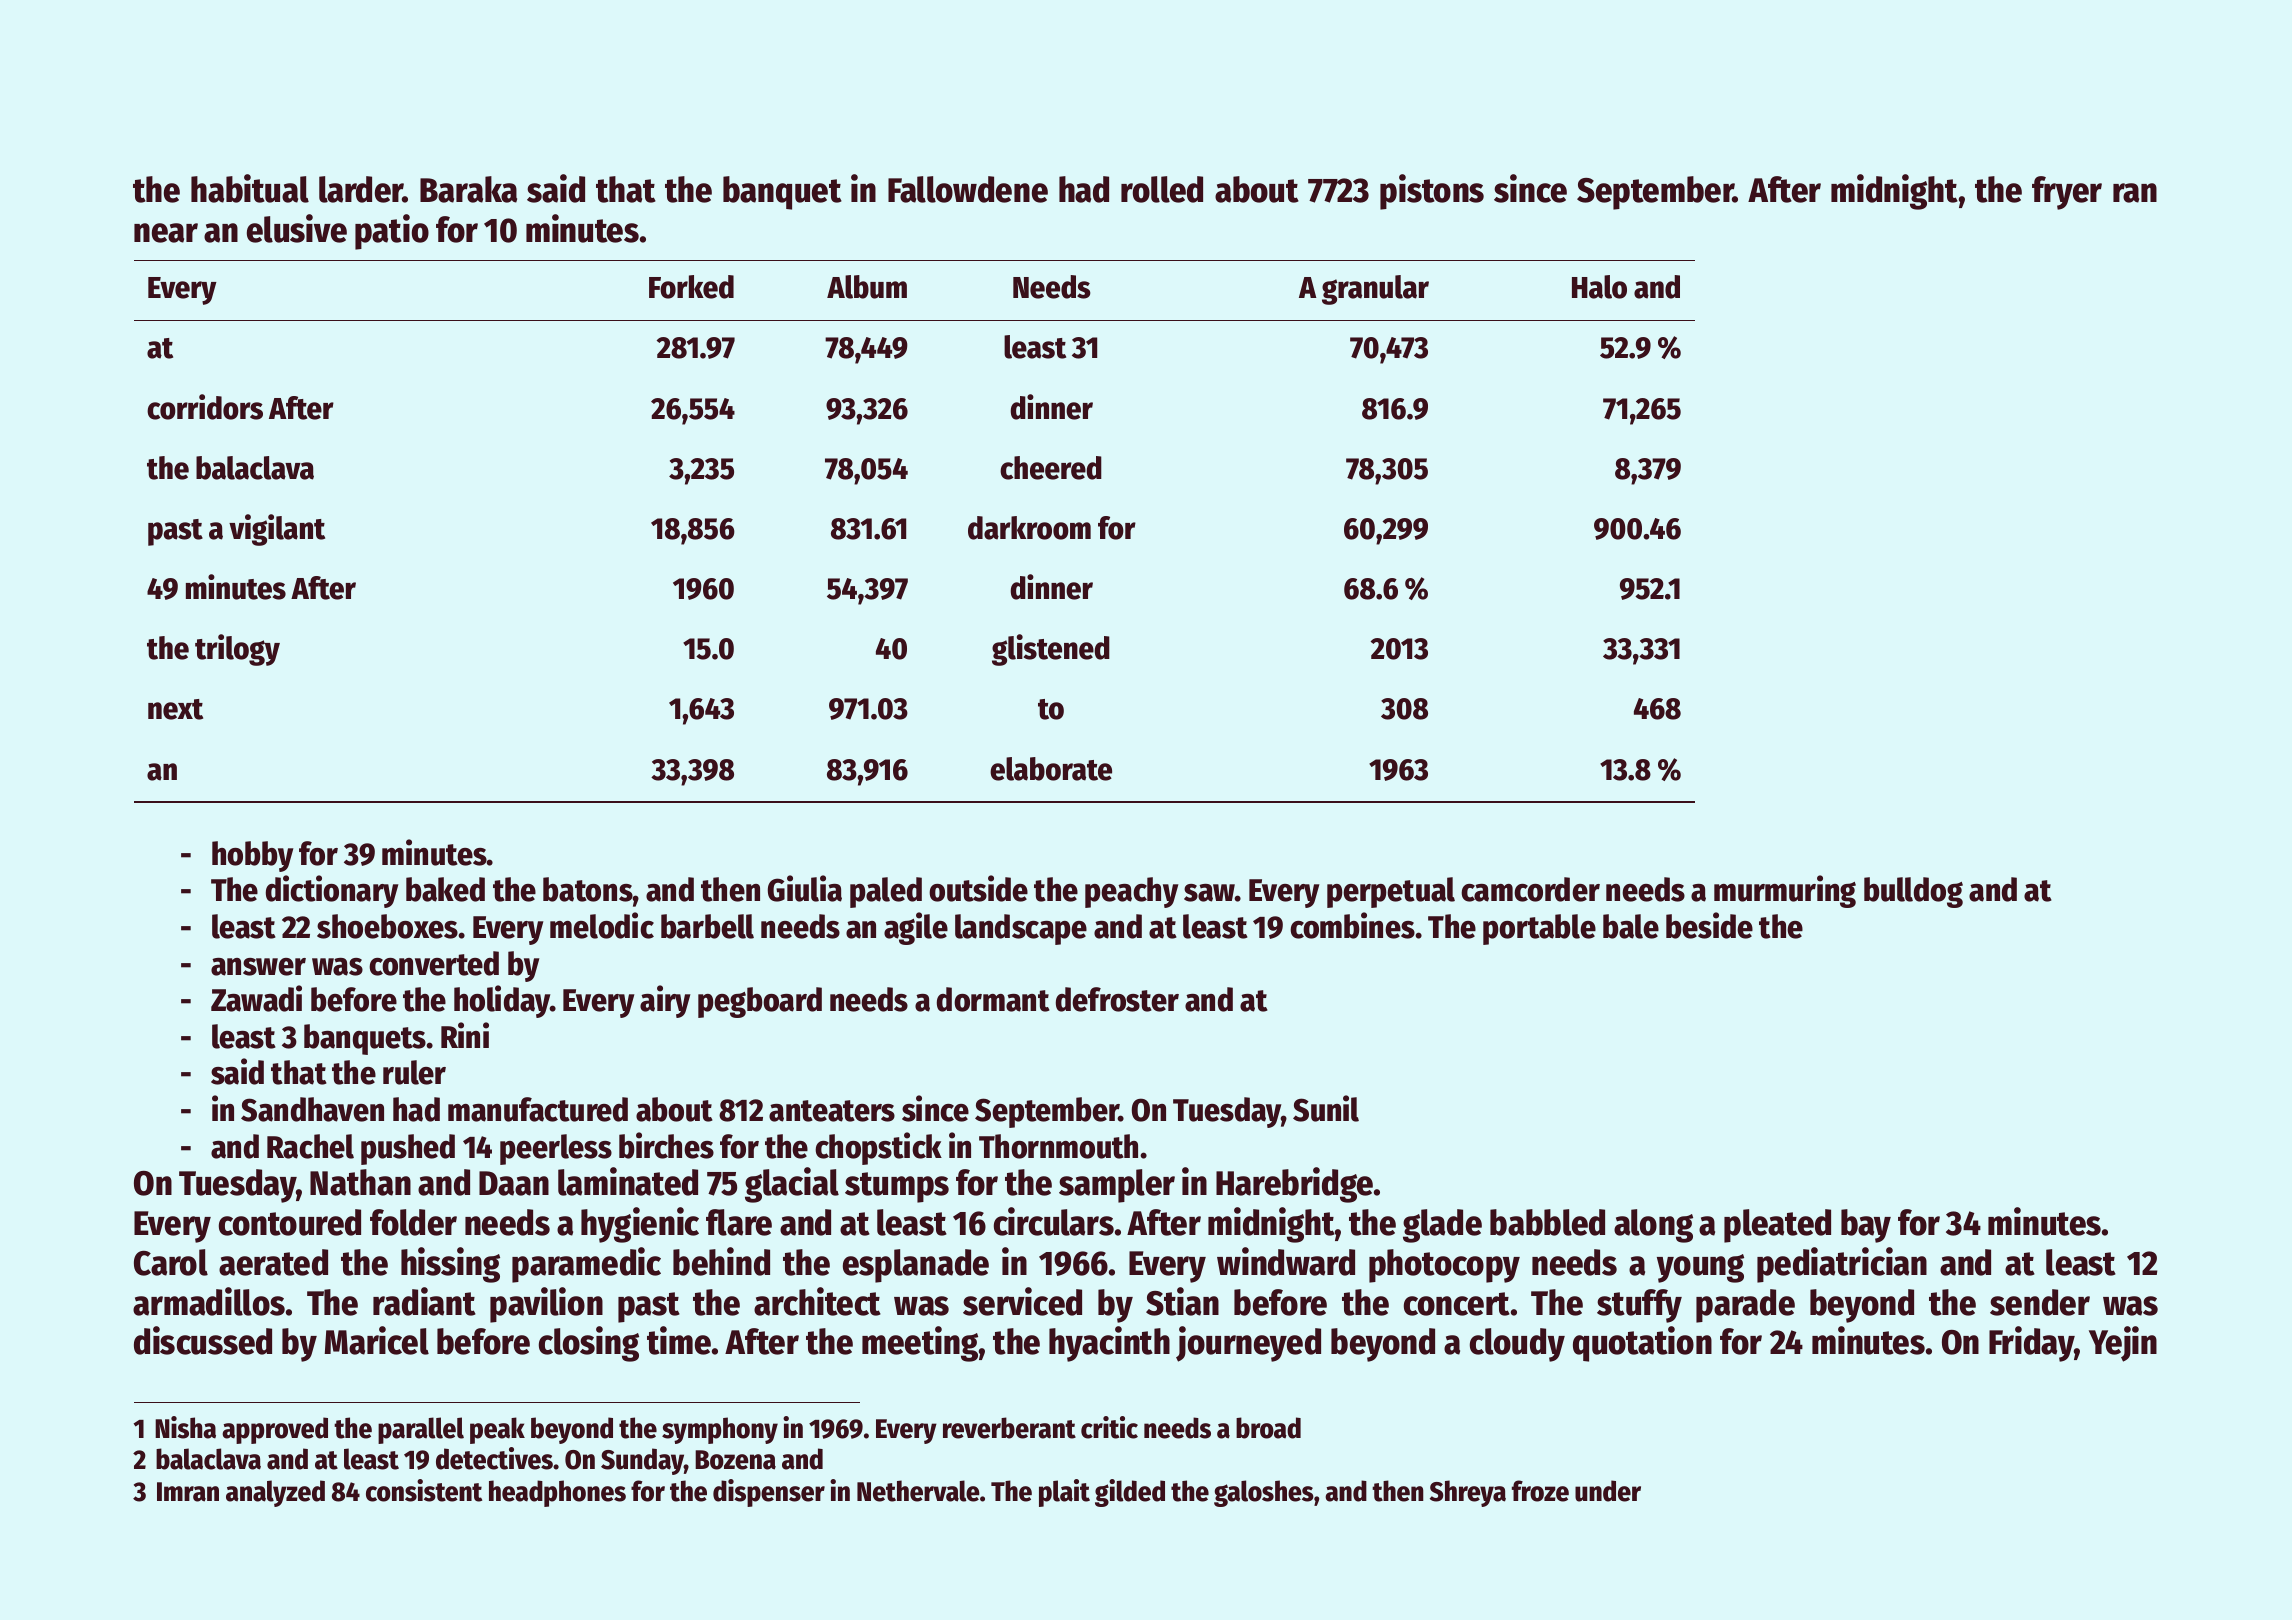 The height and width of the screenshot is (1620, 2292). What do you see at coordinates (538, 1109) in the screenshot?
I see `manufactured` at bounding box center [538, 1109].
